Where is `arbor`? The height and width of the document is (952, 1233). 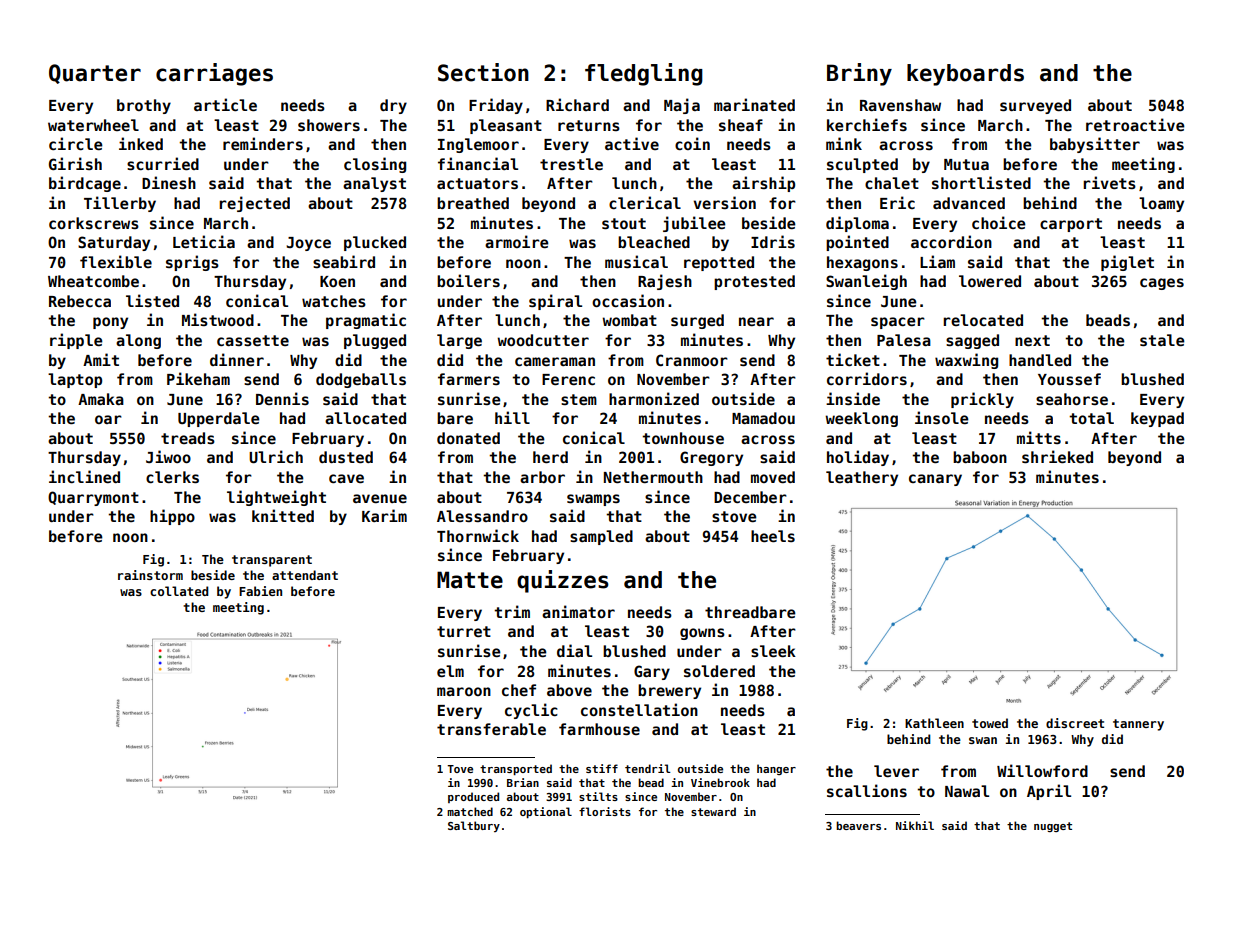 arbor is located at coordinates (542, 477).
